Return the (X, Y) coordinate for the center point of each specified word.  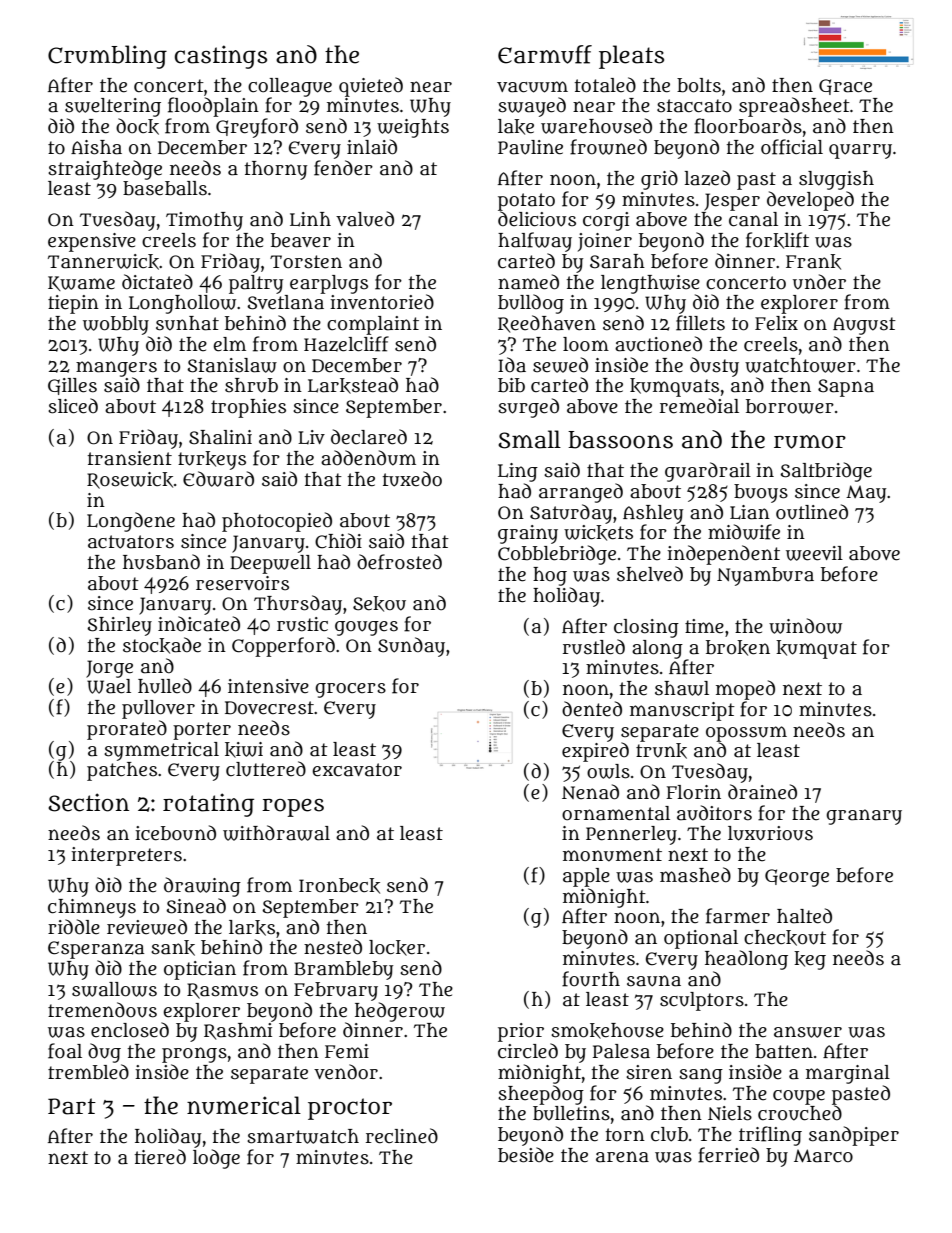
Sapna (846, 388)
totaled (605, 85)
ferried (728, 1155)
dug (104, 1053)
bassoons (620, 440)
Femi (347, 1051)
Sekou (379, 604)
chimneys (92, 908)
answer (808, 1032)
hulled (165, 686)
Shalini (220, 437)
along (657, 649)
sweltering (113, 107)
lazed (707, 178)
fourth (591, 979)
